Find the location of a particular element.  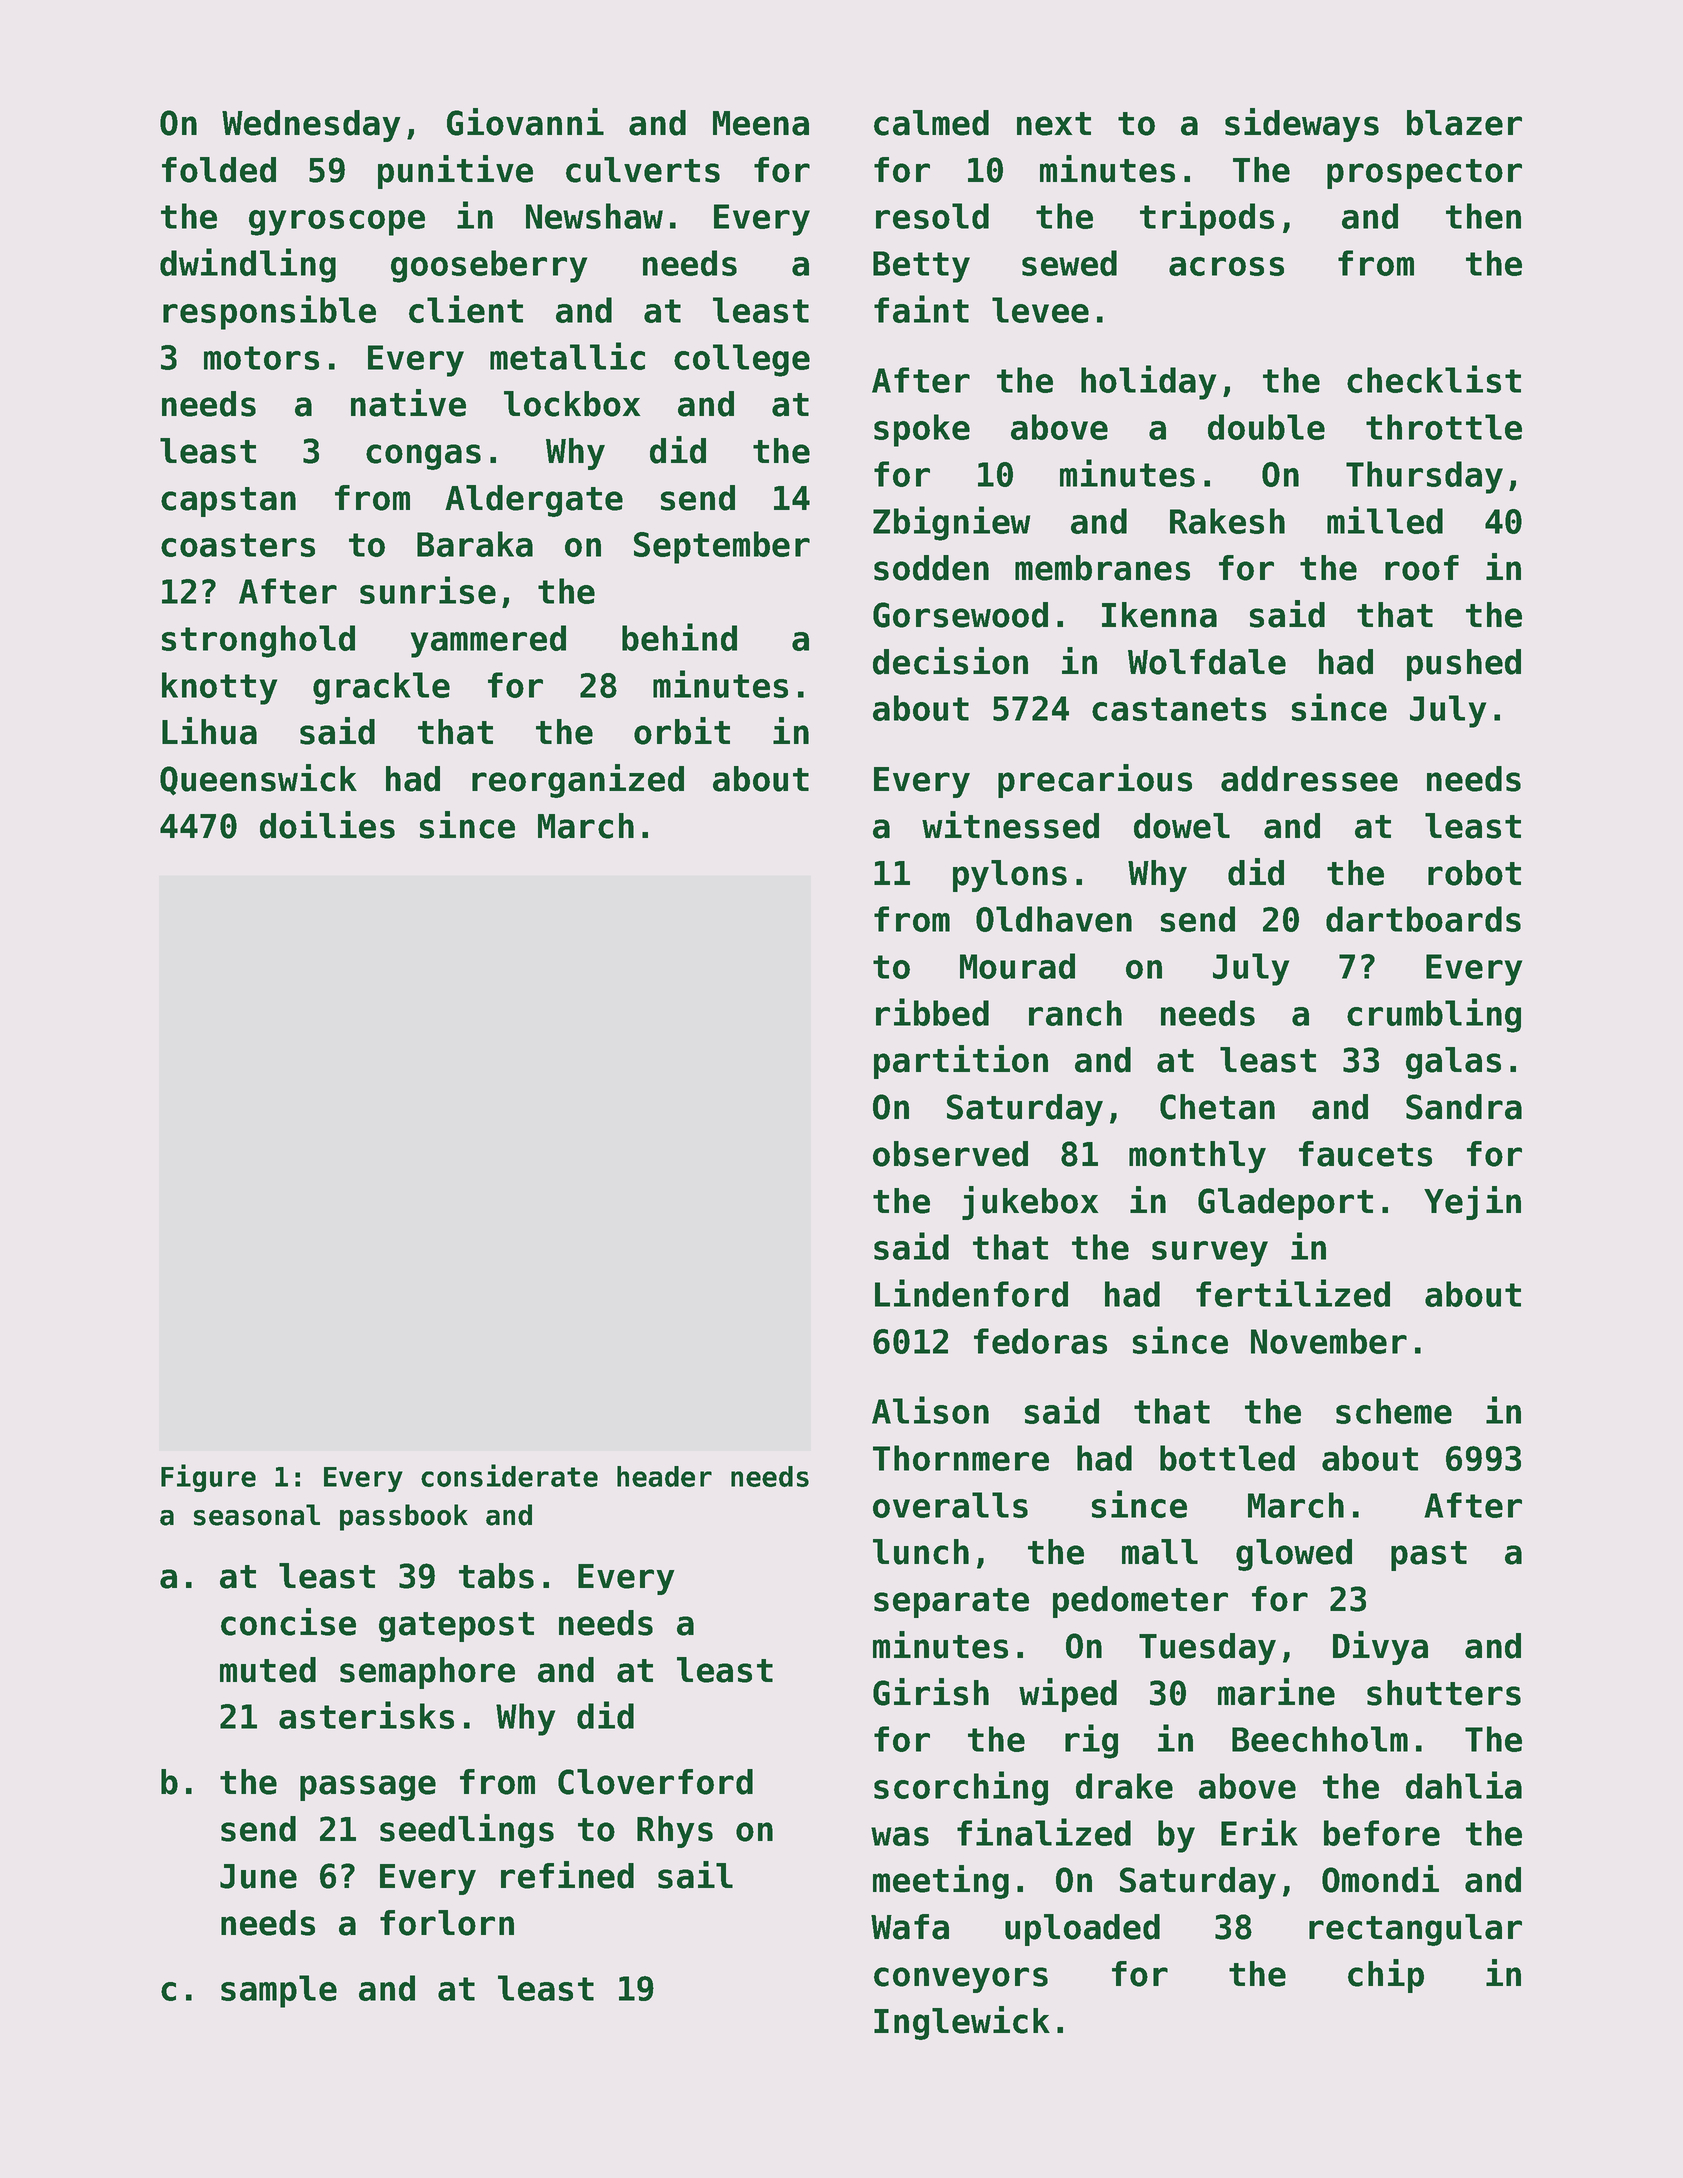

calmed is located at coordinates (931, 123).
